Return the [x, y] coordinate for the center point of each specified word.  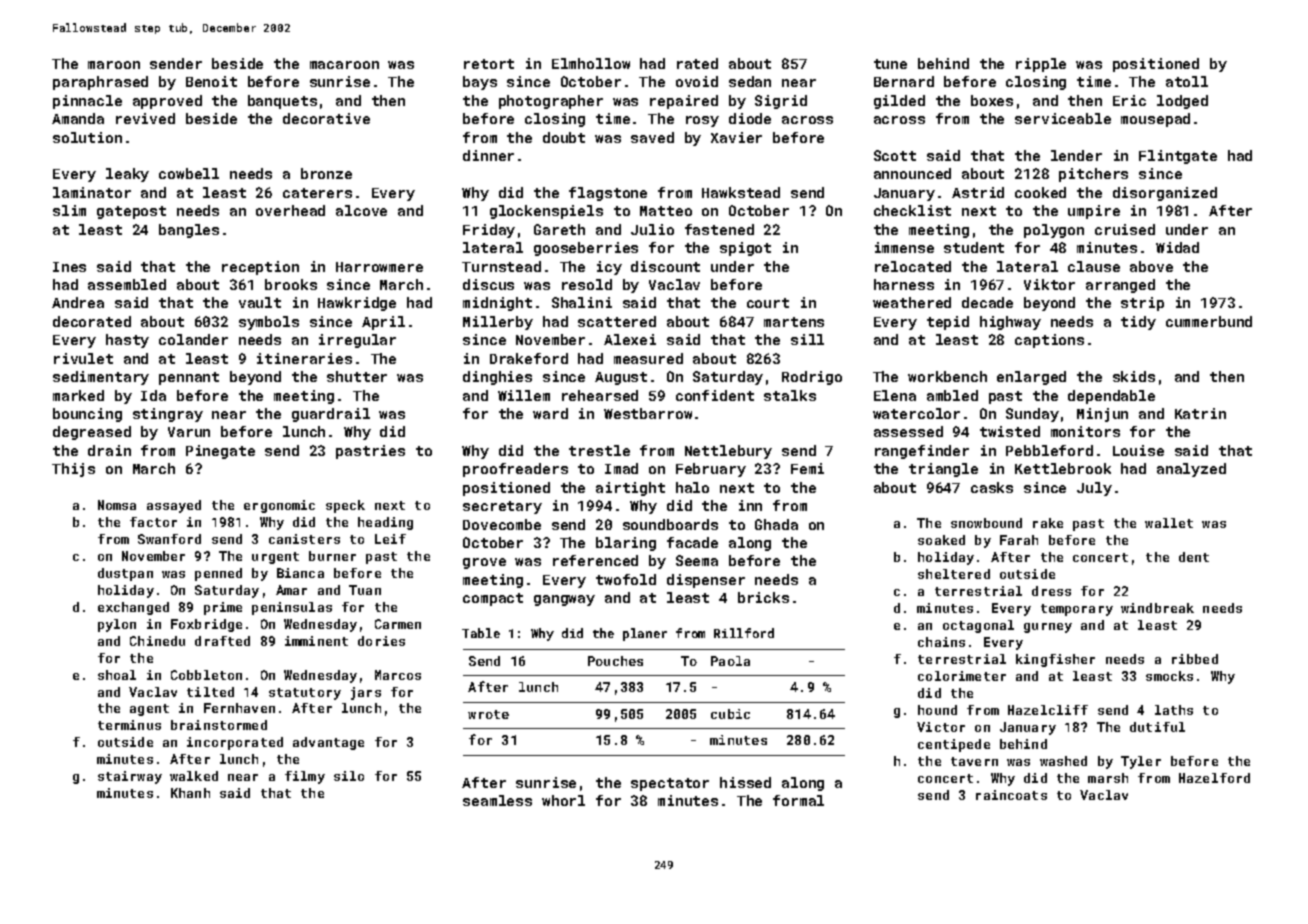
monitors [1085, 431]
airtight [630, 489]
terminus [129, 725]
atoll [1187, 81]
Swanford [169, 539]
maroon [114, 65]
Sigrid [781, 102]
